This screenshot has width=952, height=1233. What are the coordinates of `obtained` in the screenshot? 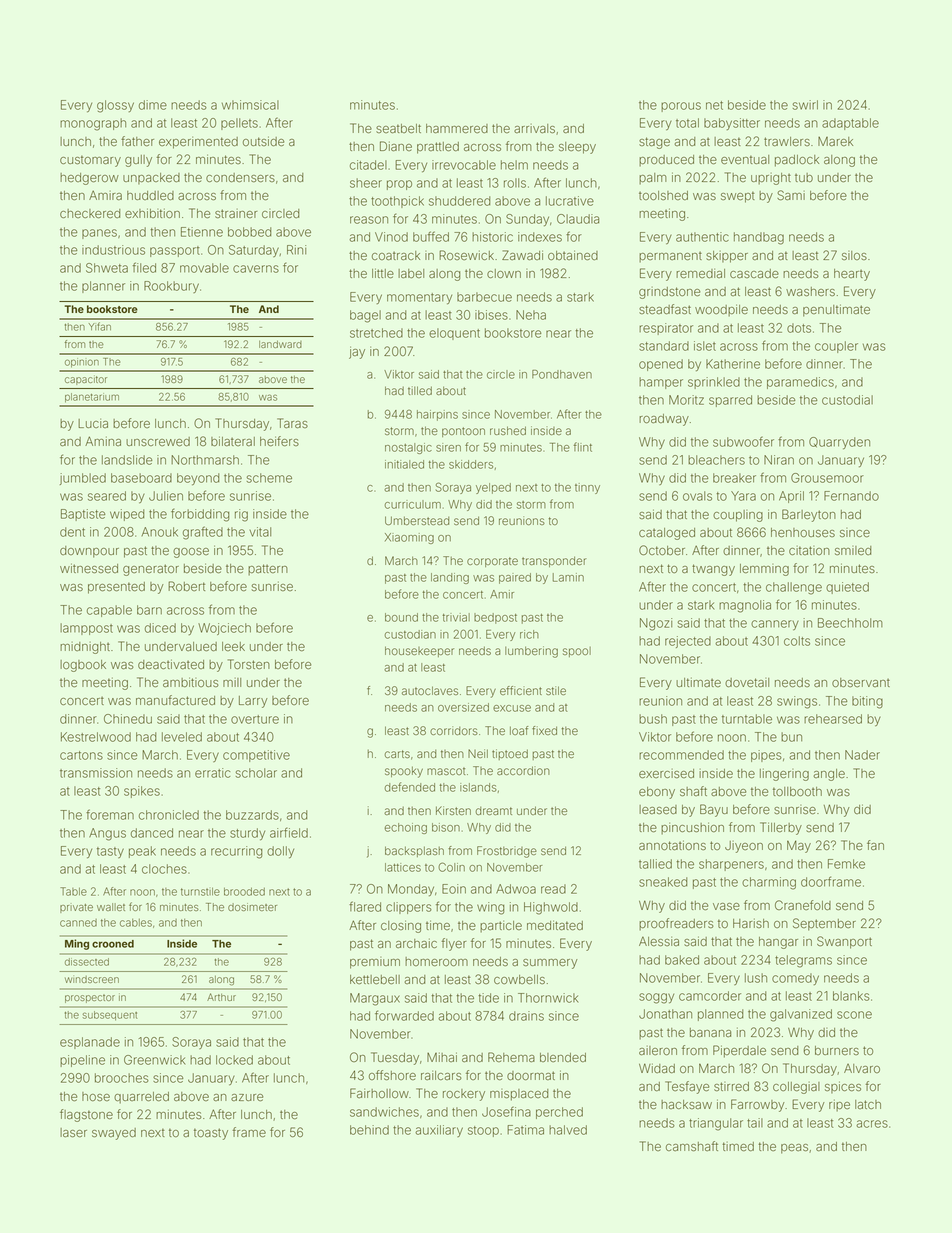 It's located at (573, 255).
